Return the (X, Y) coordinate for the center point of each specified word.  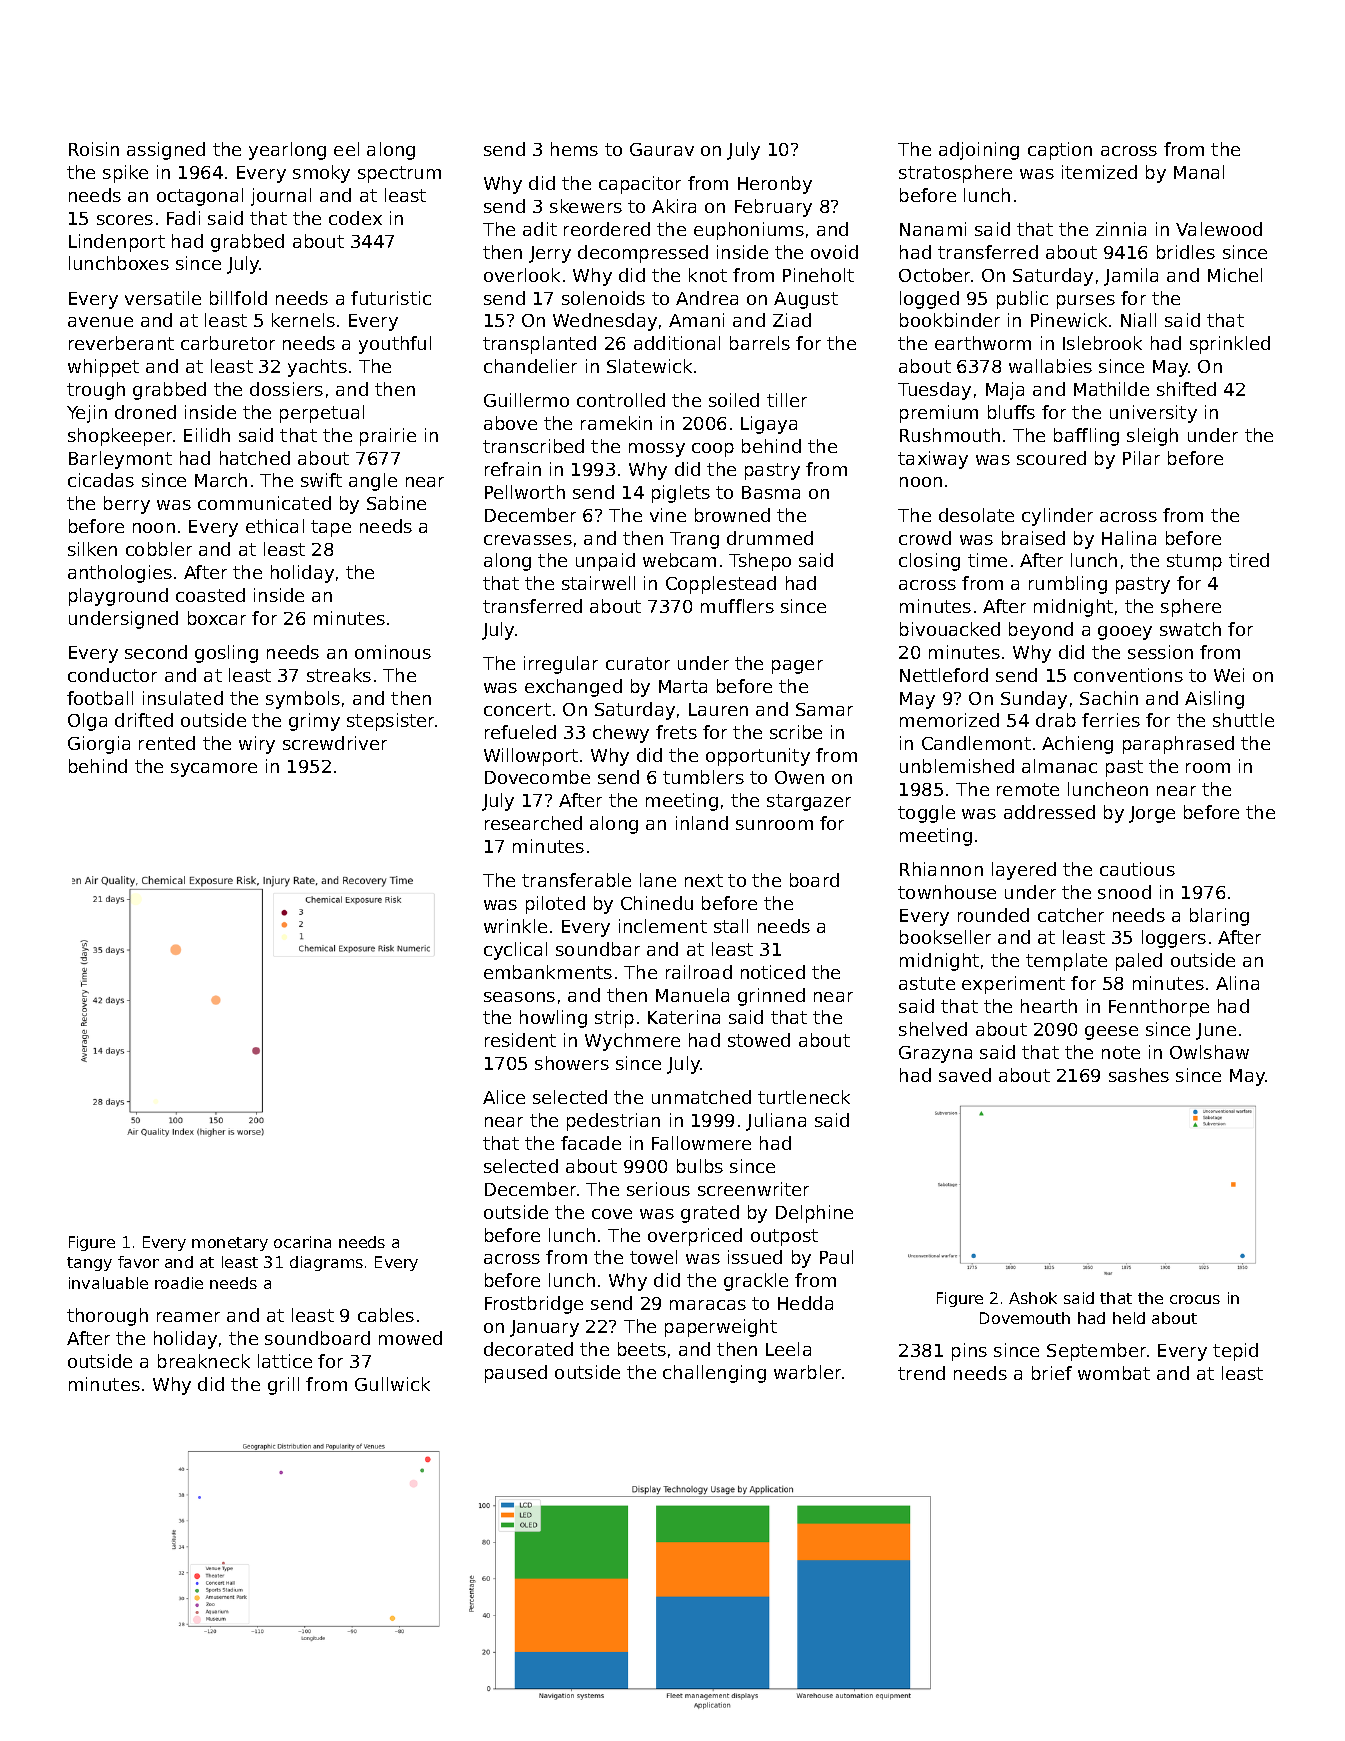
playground (118, 597)
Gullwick (392, 1384)
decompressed (643, 254)
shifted (1186, 389)
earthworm (983, 343)
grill (283, 1386)
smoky (321, 174)
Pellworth (525, 492)
